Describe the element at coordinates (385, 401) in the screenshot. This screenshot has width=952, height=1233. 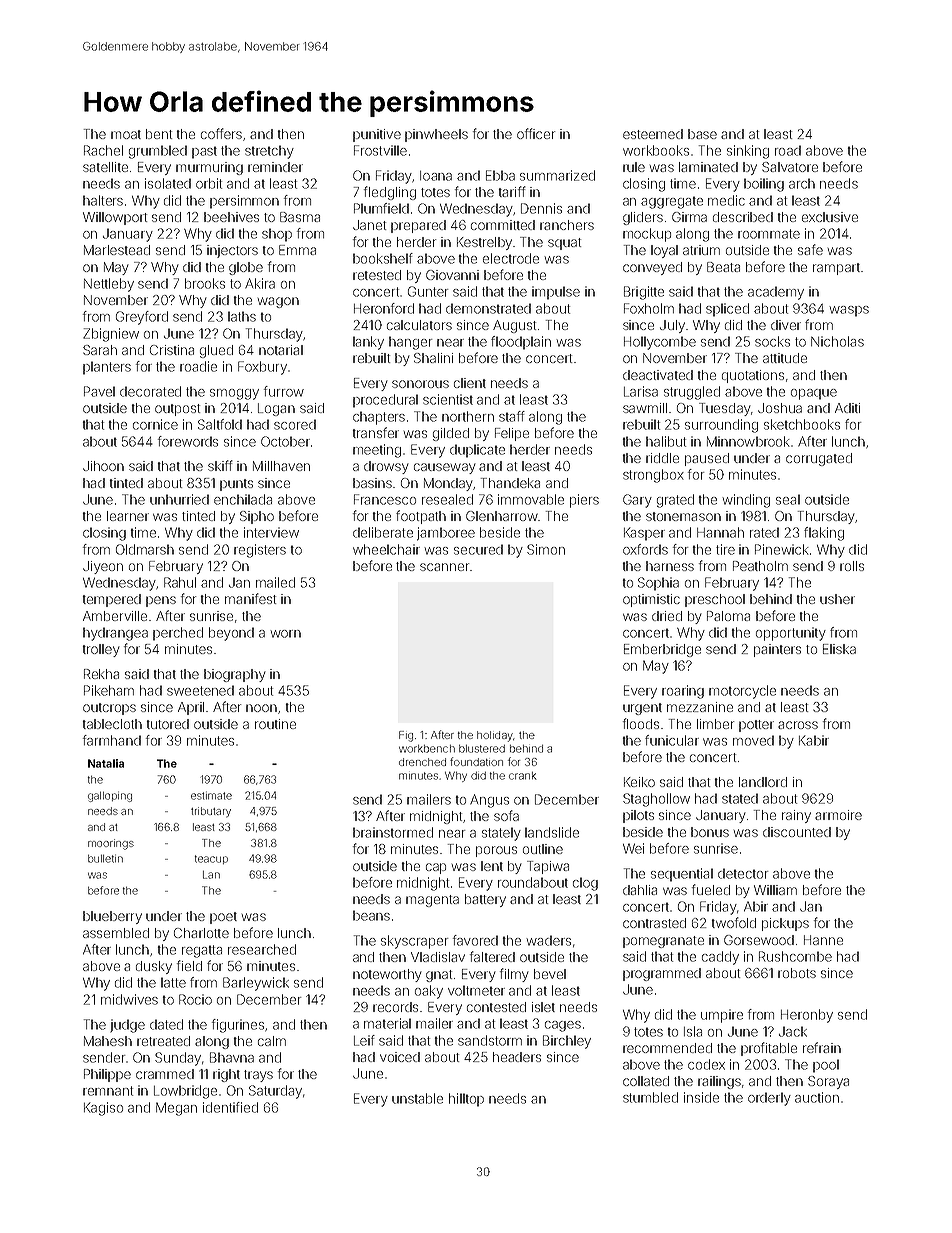
I see `procedural` at that location.
